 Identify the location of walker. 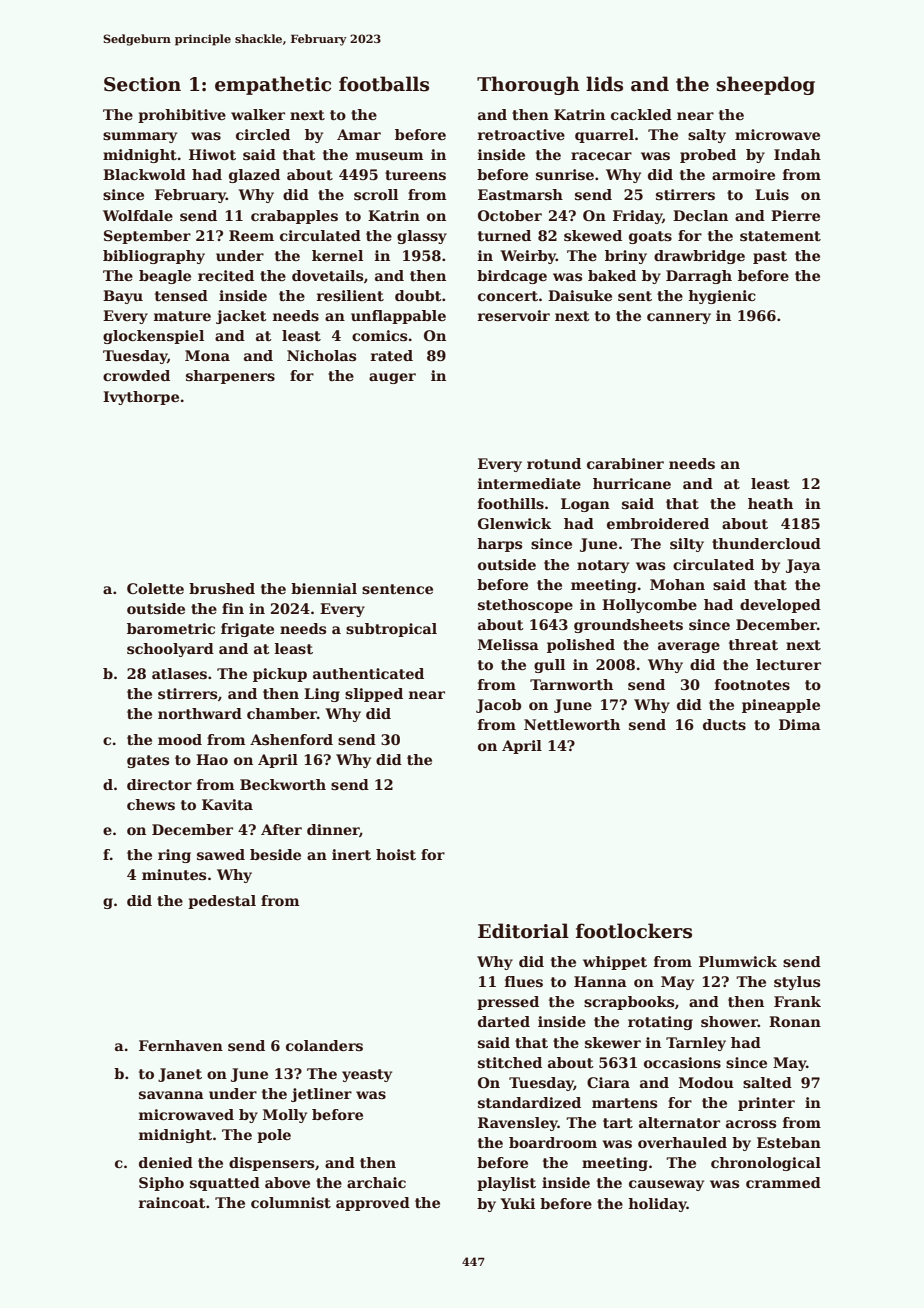
(258, 114).
